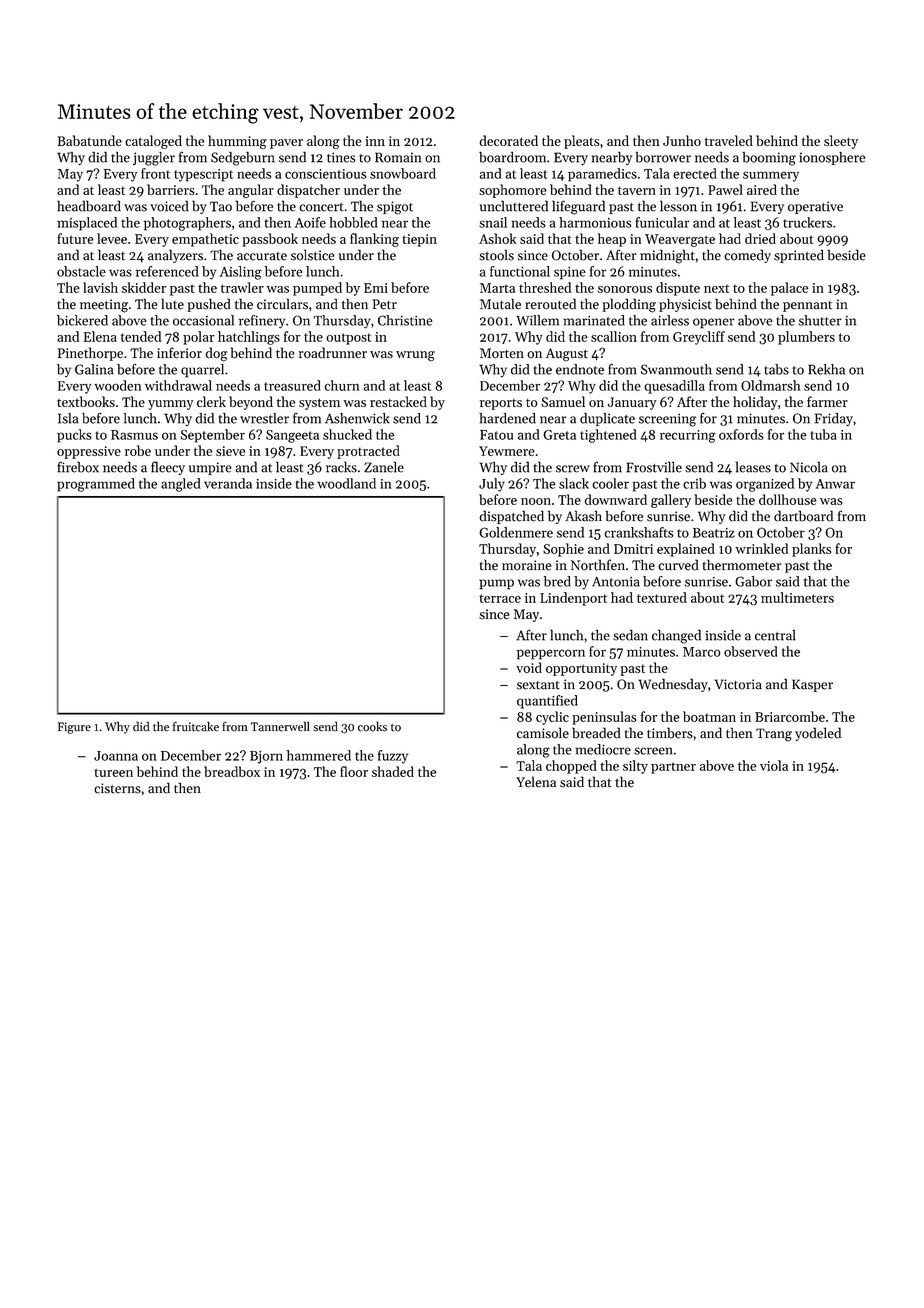  What do you see at coordinates (507, 451) in the image?
I see `Yewmere` at bounding box center [507, 451].
